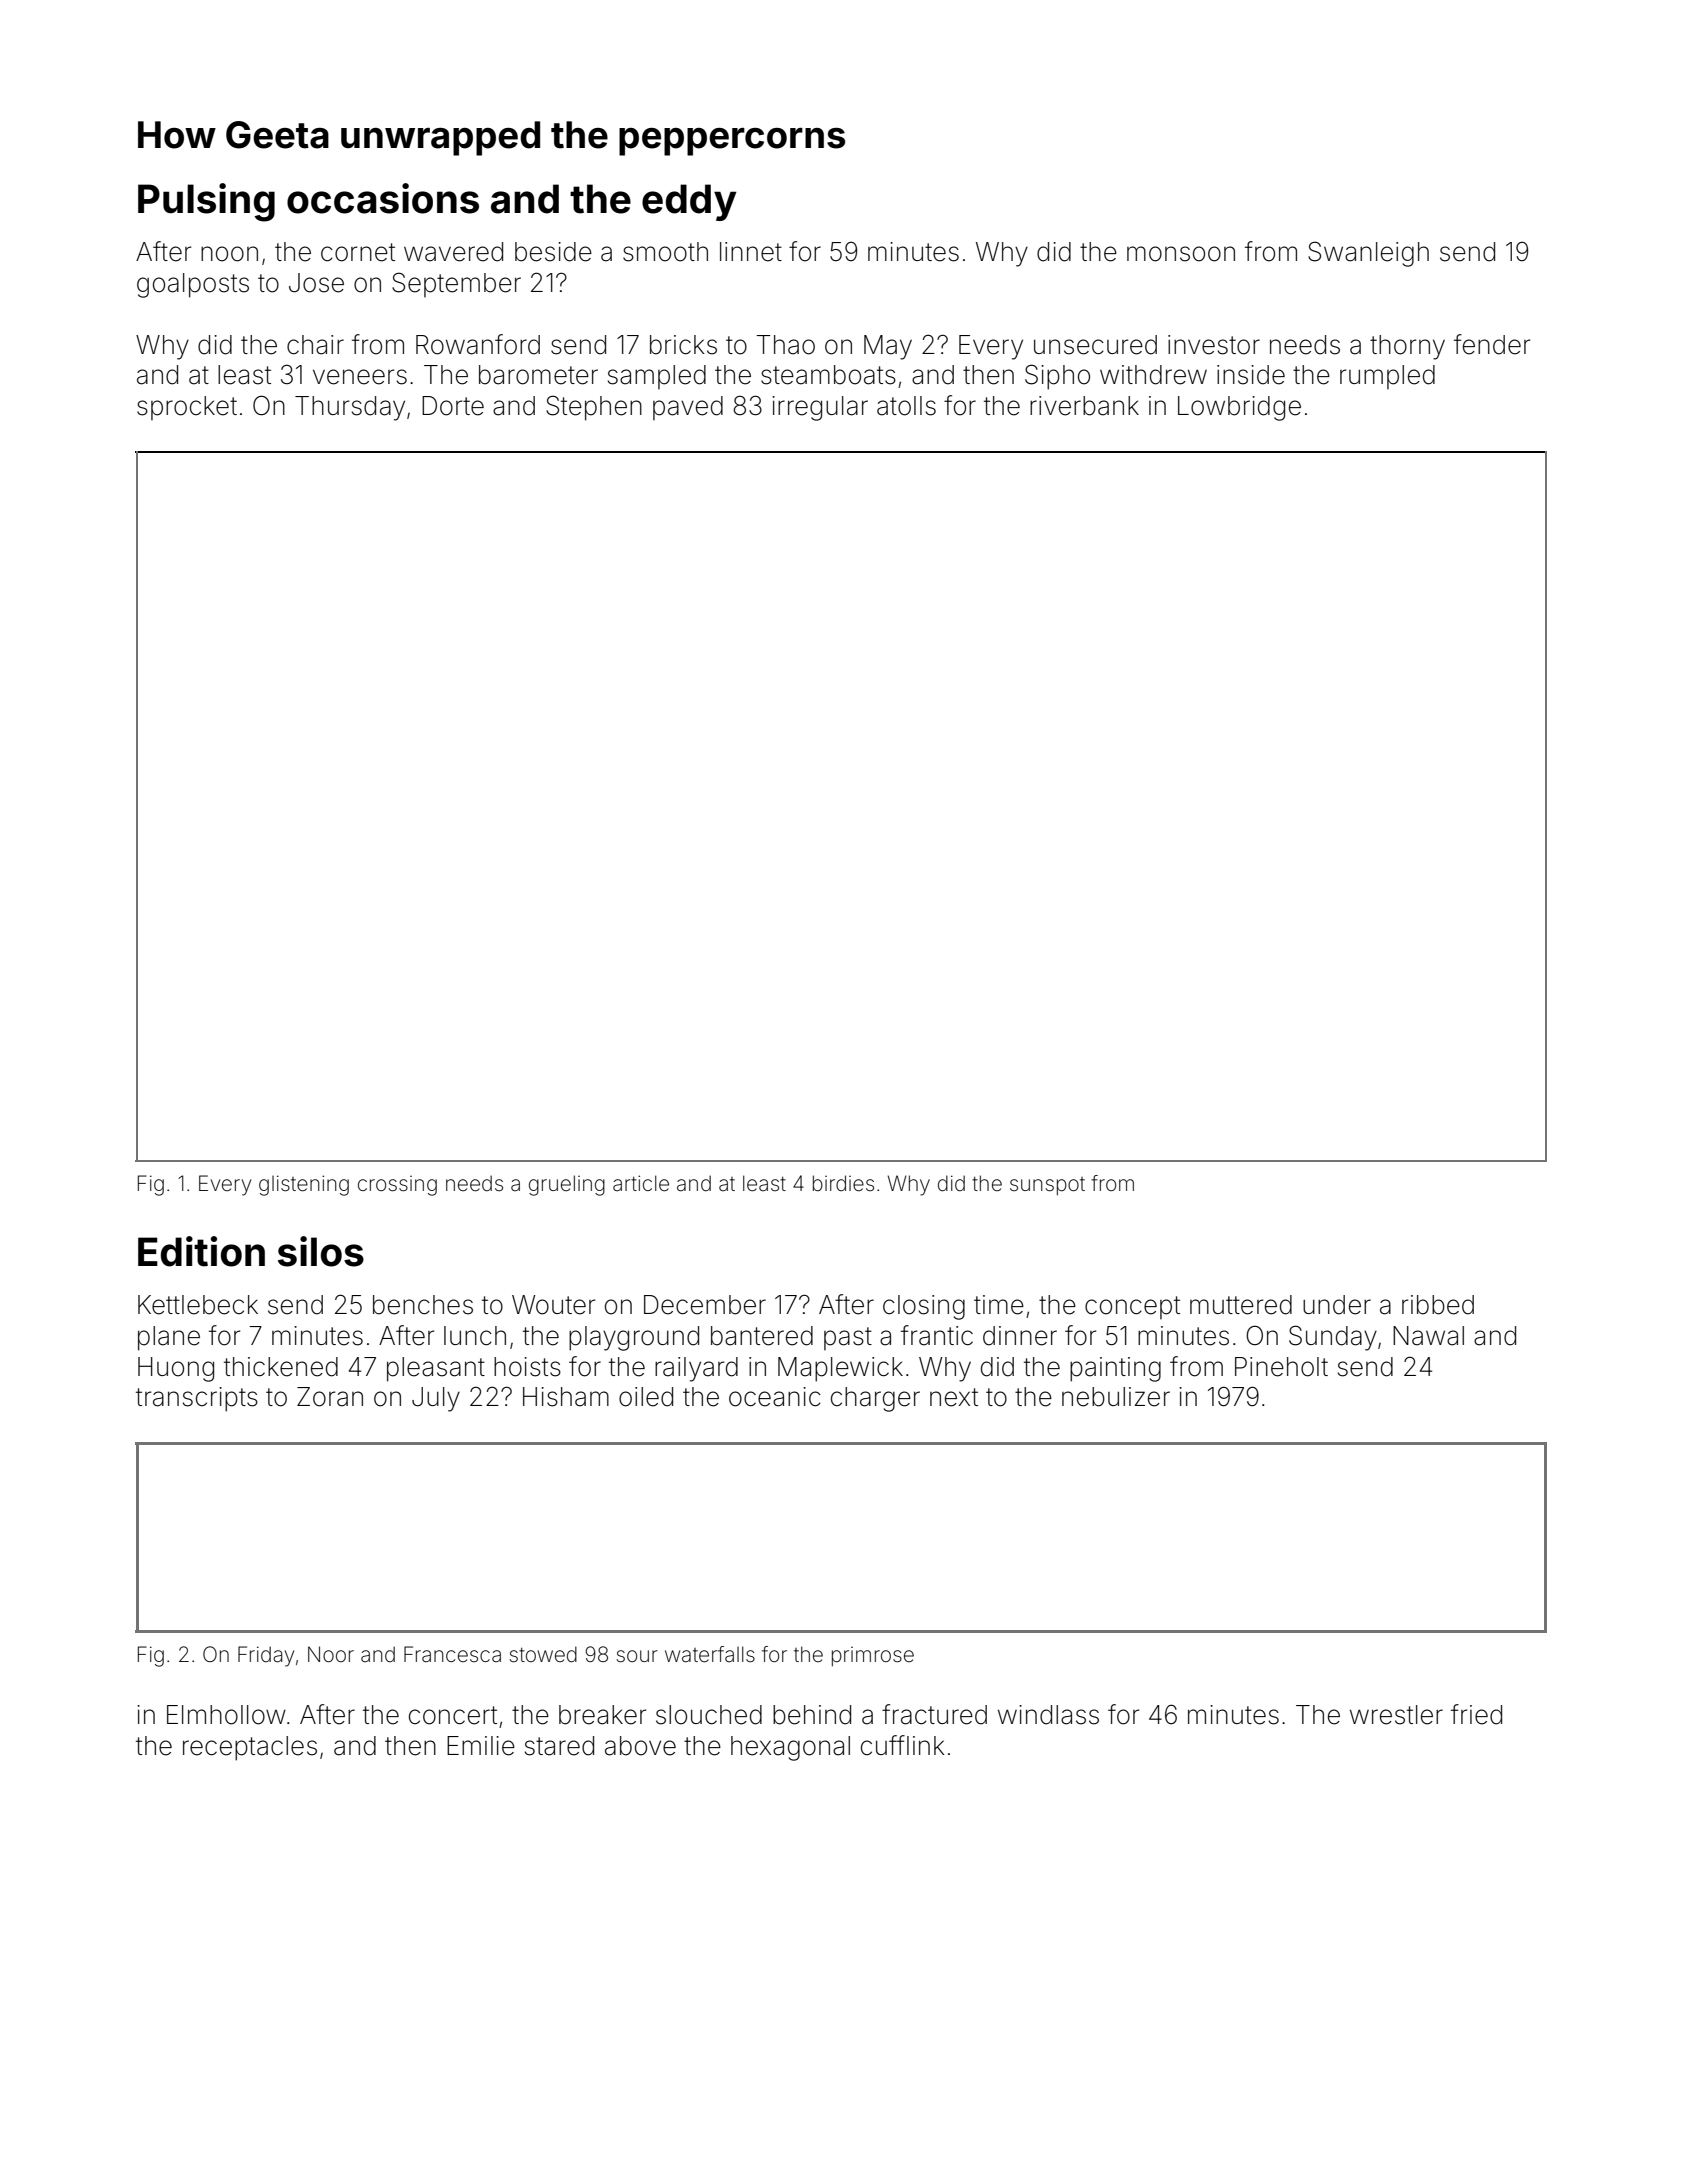 The width and height of the image is (1683, 2178). I want to click on eddy, so click(689, 202).
